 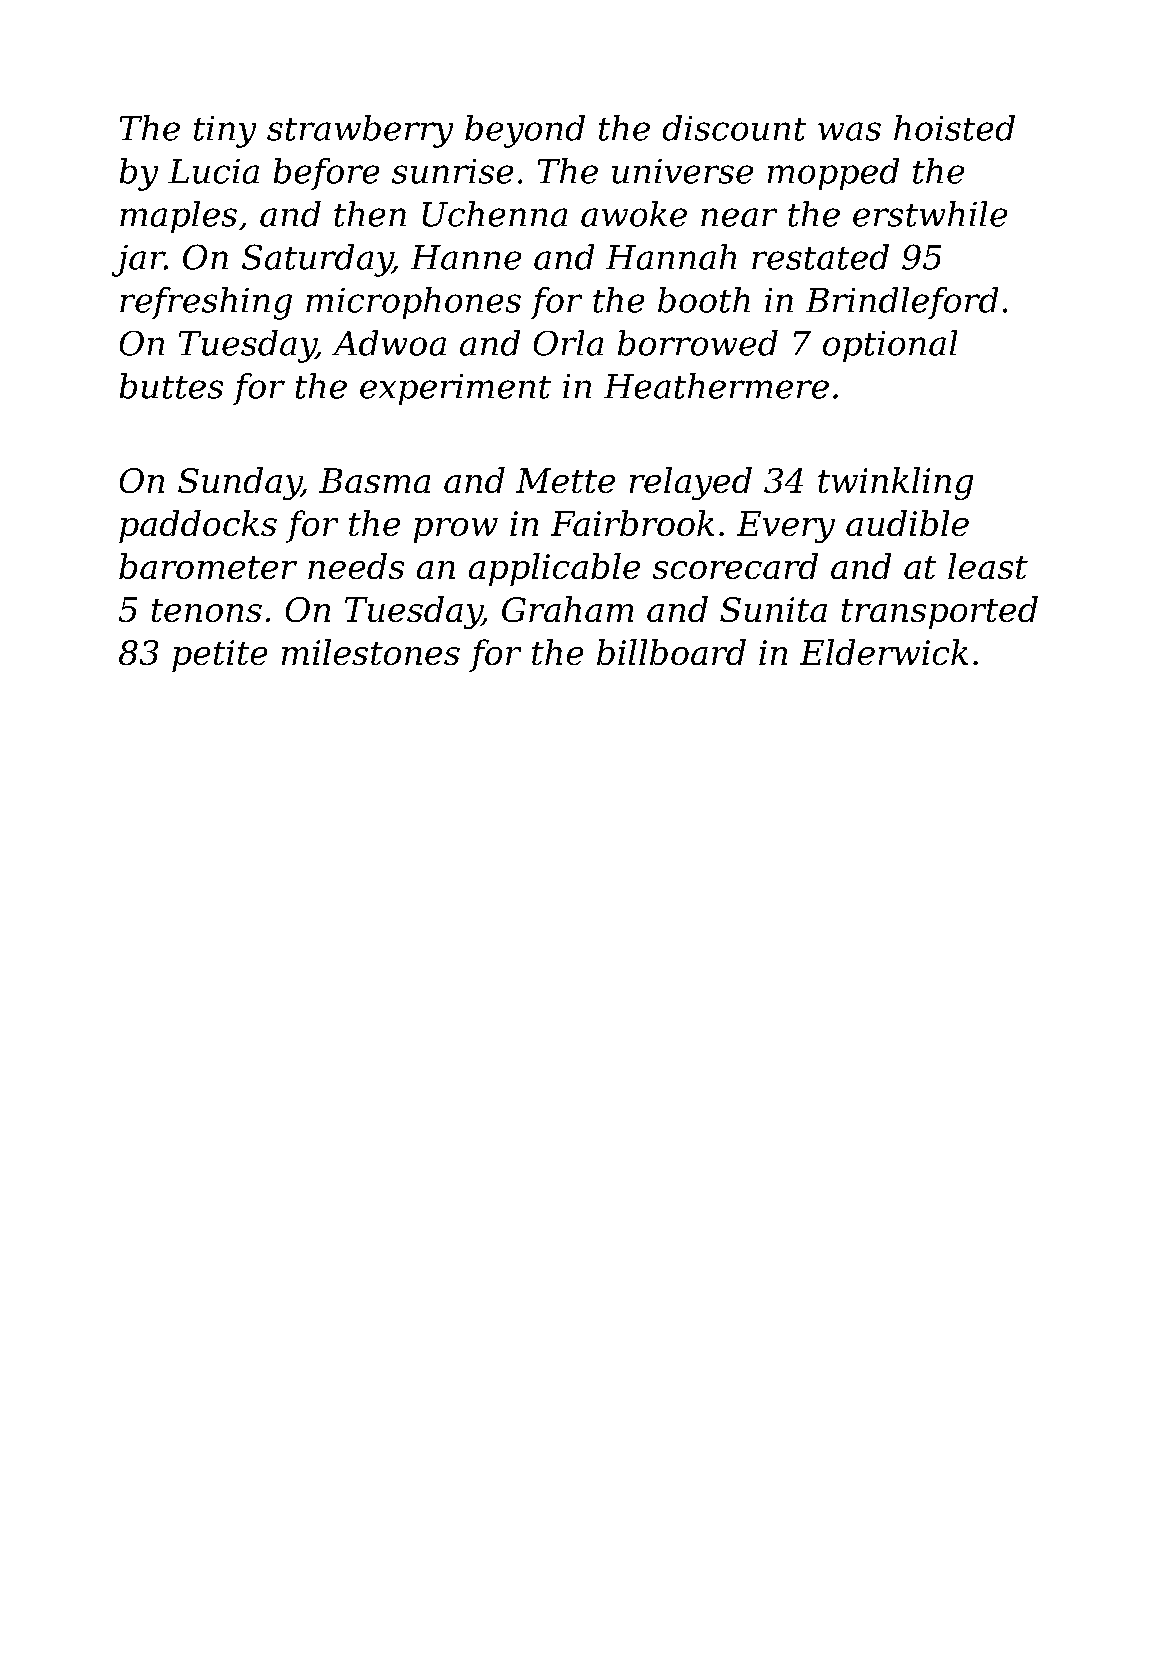 What do you see at coordinates (206, 303) in the document?
I see `refreshing` at bounding box center [206, 303].
